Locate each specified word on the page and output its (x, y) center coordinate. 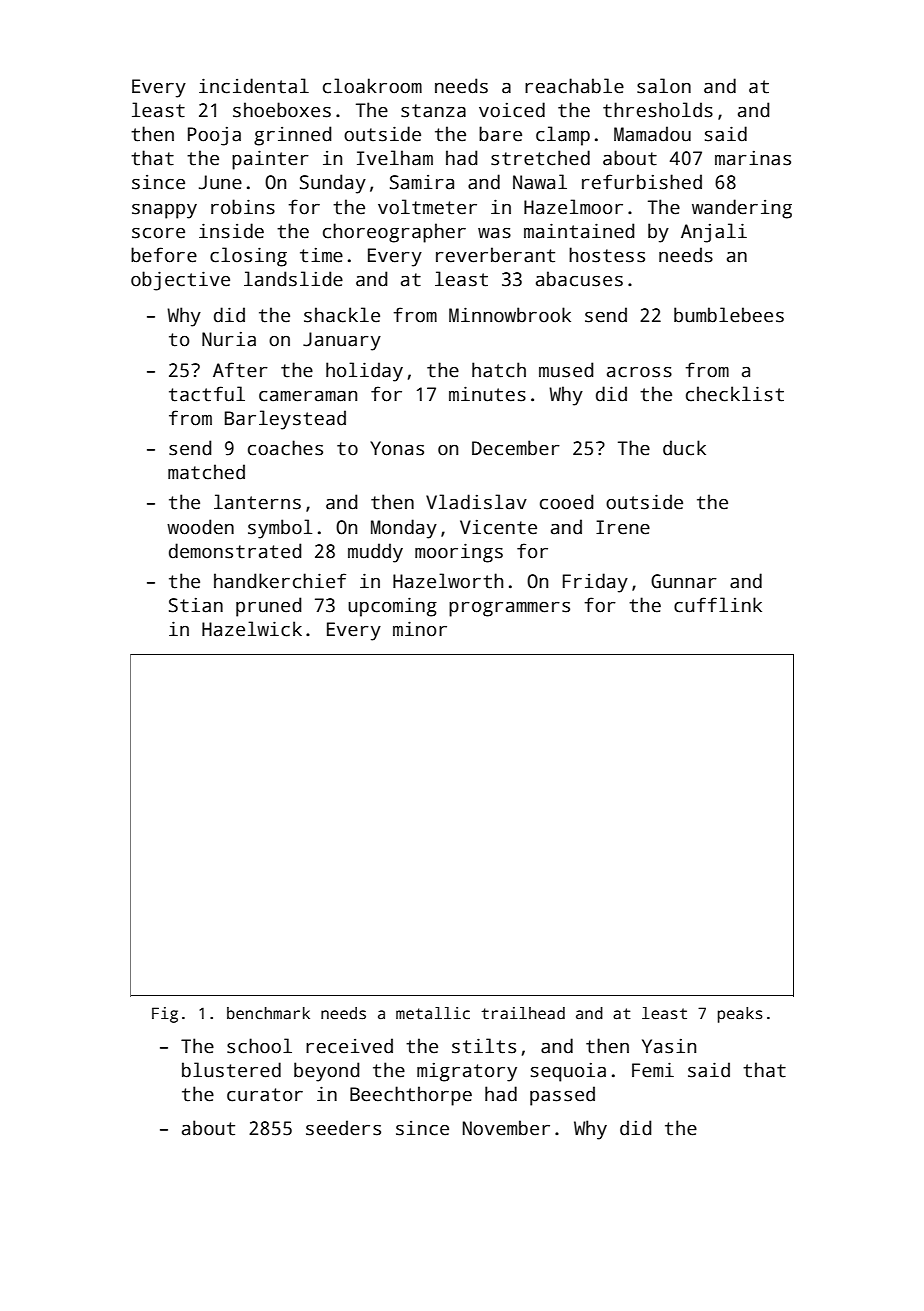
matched (206, 472)
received (349, 1046)
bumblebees (729, 315)
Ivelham (395, 158)
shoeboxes (282, 110)
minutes (487, 394)
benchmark (268, 1013)
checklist (735, 394)
